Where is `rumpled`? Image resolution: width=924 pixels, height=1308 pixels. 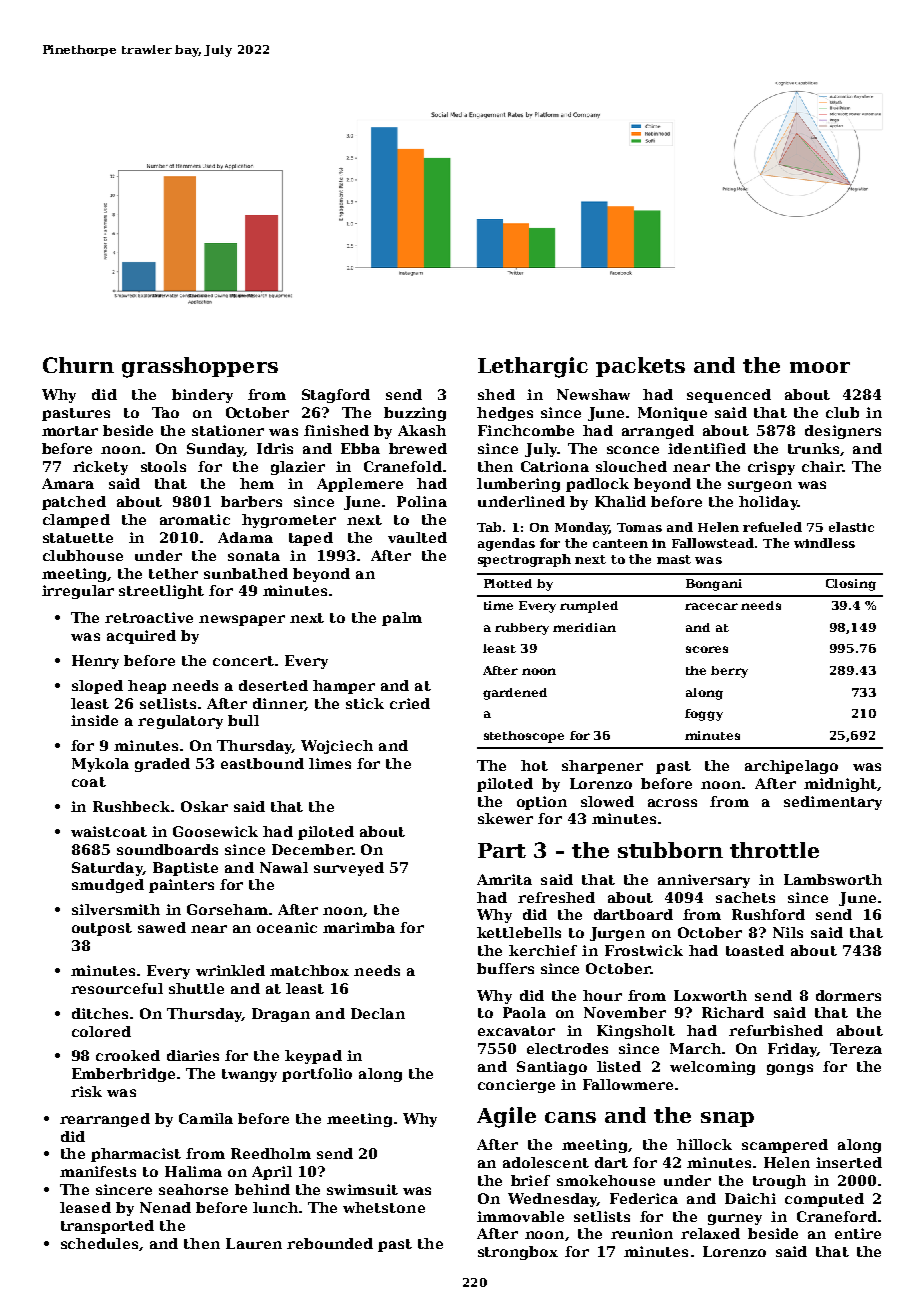
rumpled is located at coordinates (589, 607).
